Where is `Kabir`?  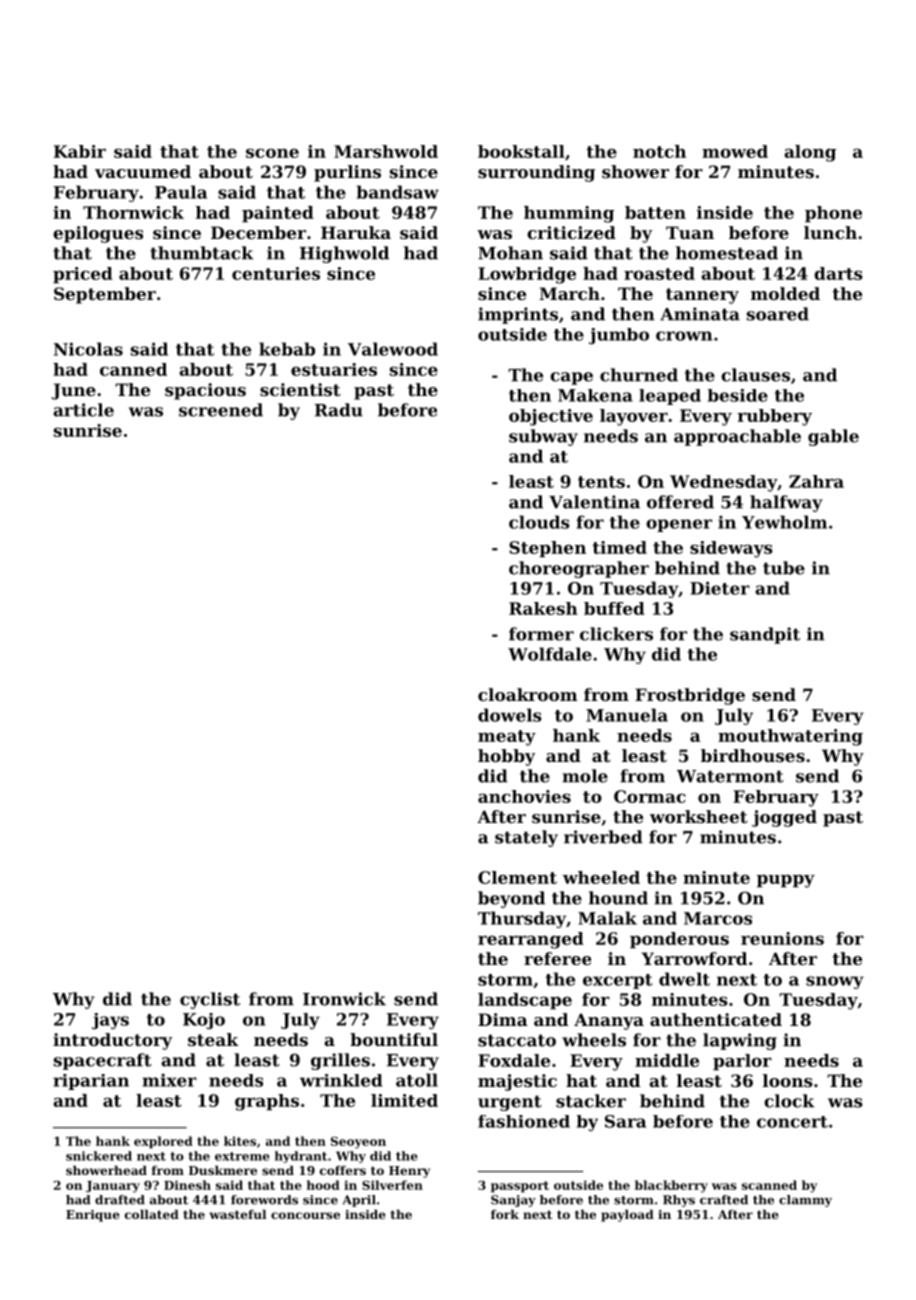 Kabir is located at coordinates (80, 151).
